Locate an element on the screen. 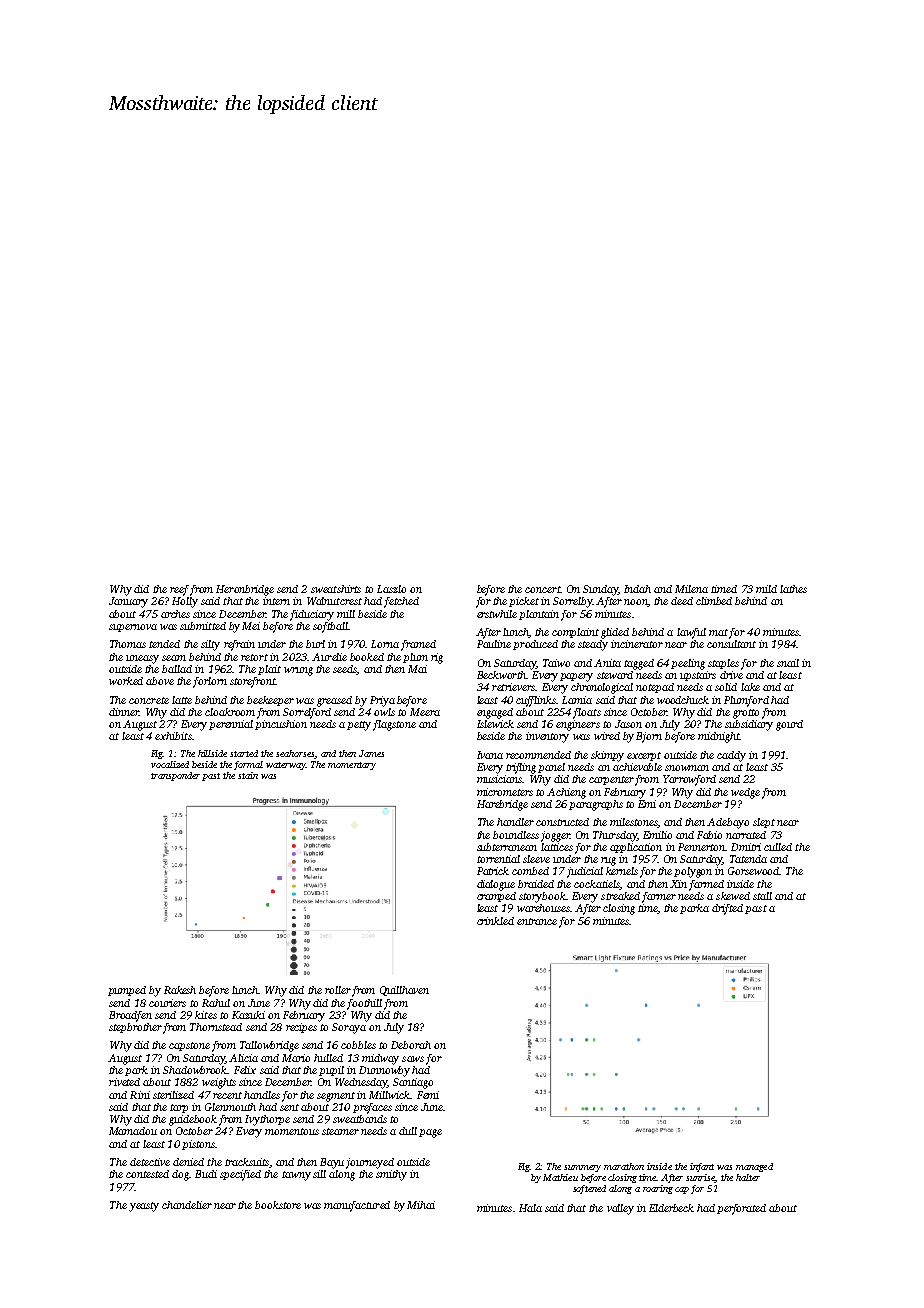 This screenshot has height=1308, width=924. stain is located at coordinates (248, 775).
